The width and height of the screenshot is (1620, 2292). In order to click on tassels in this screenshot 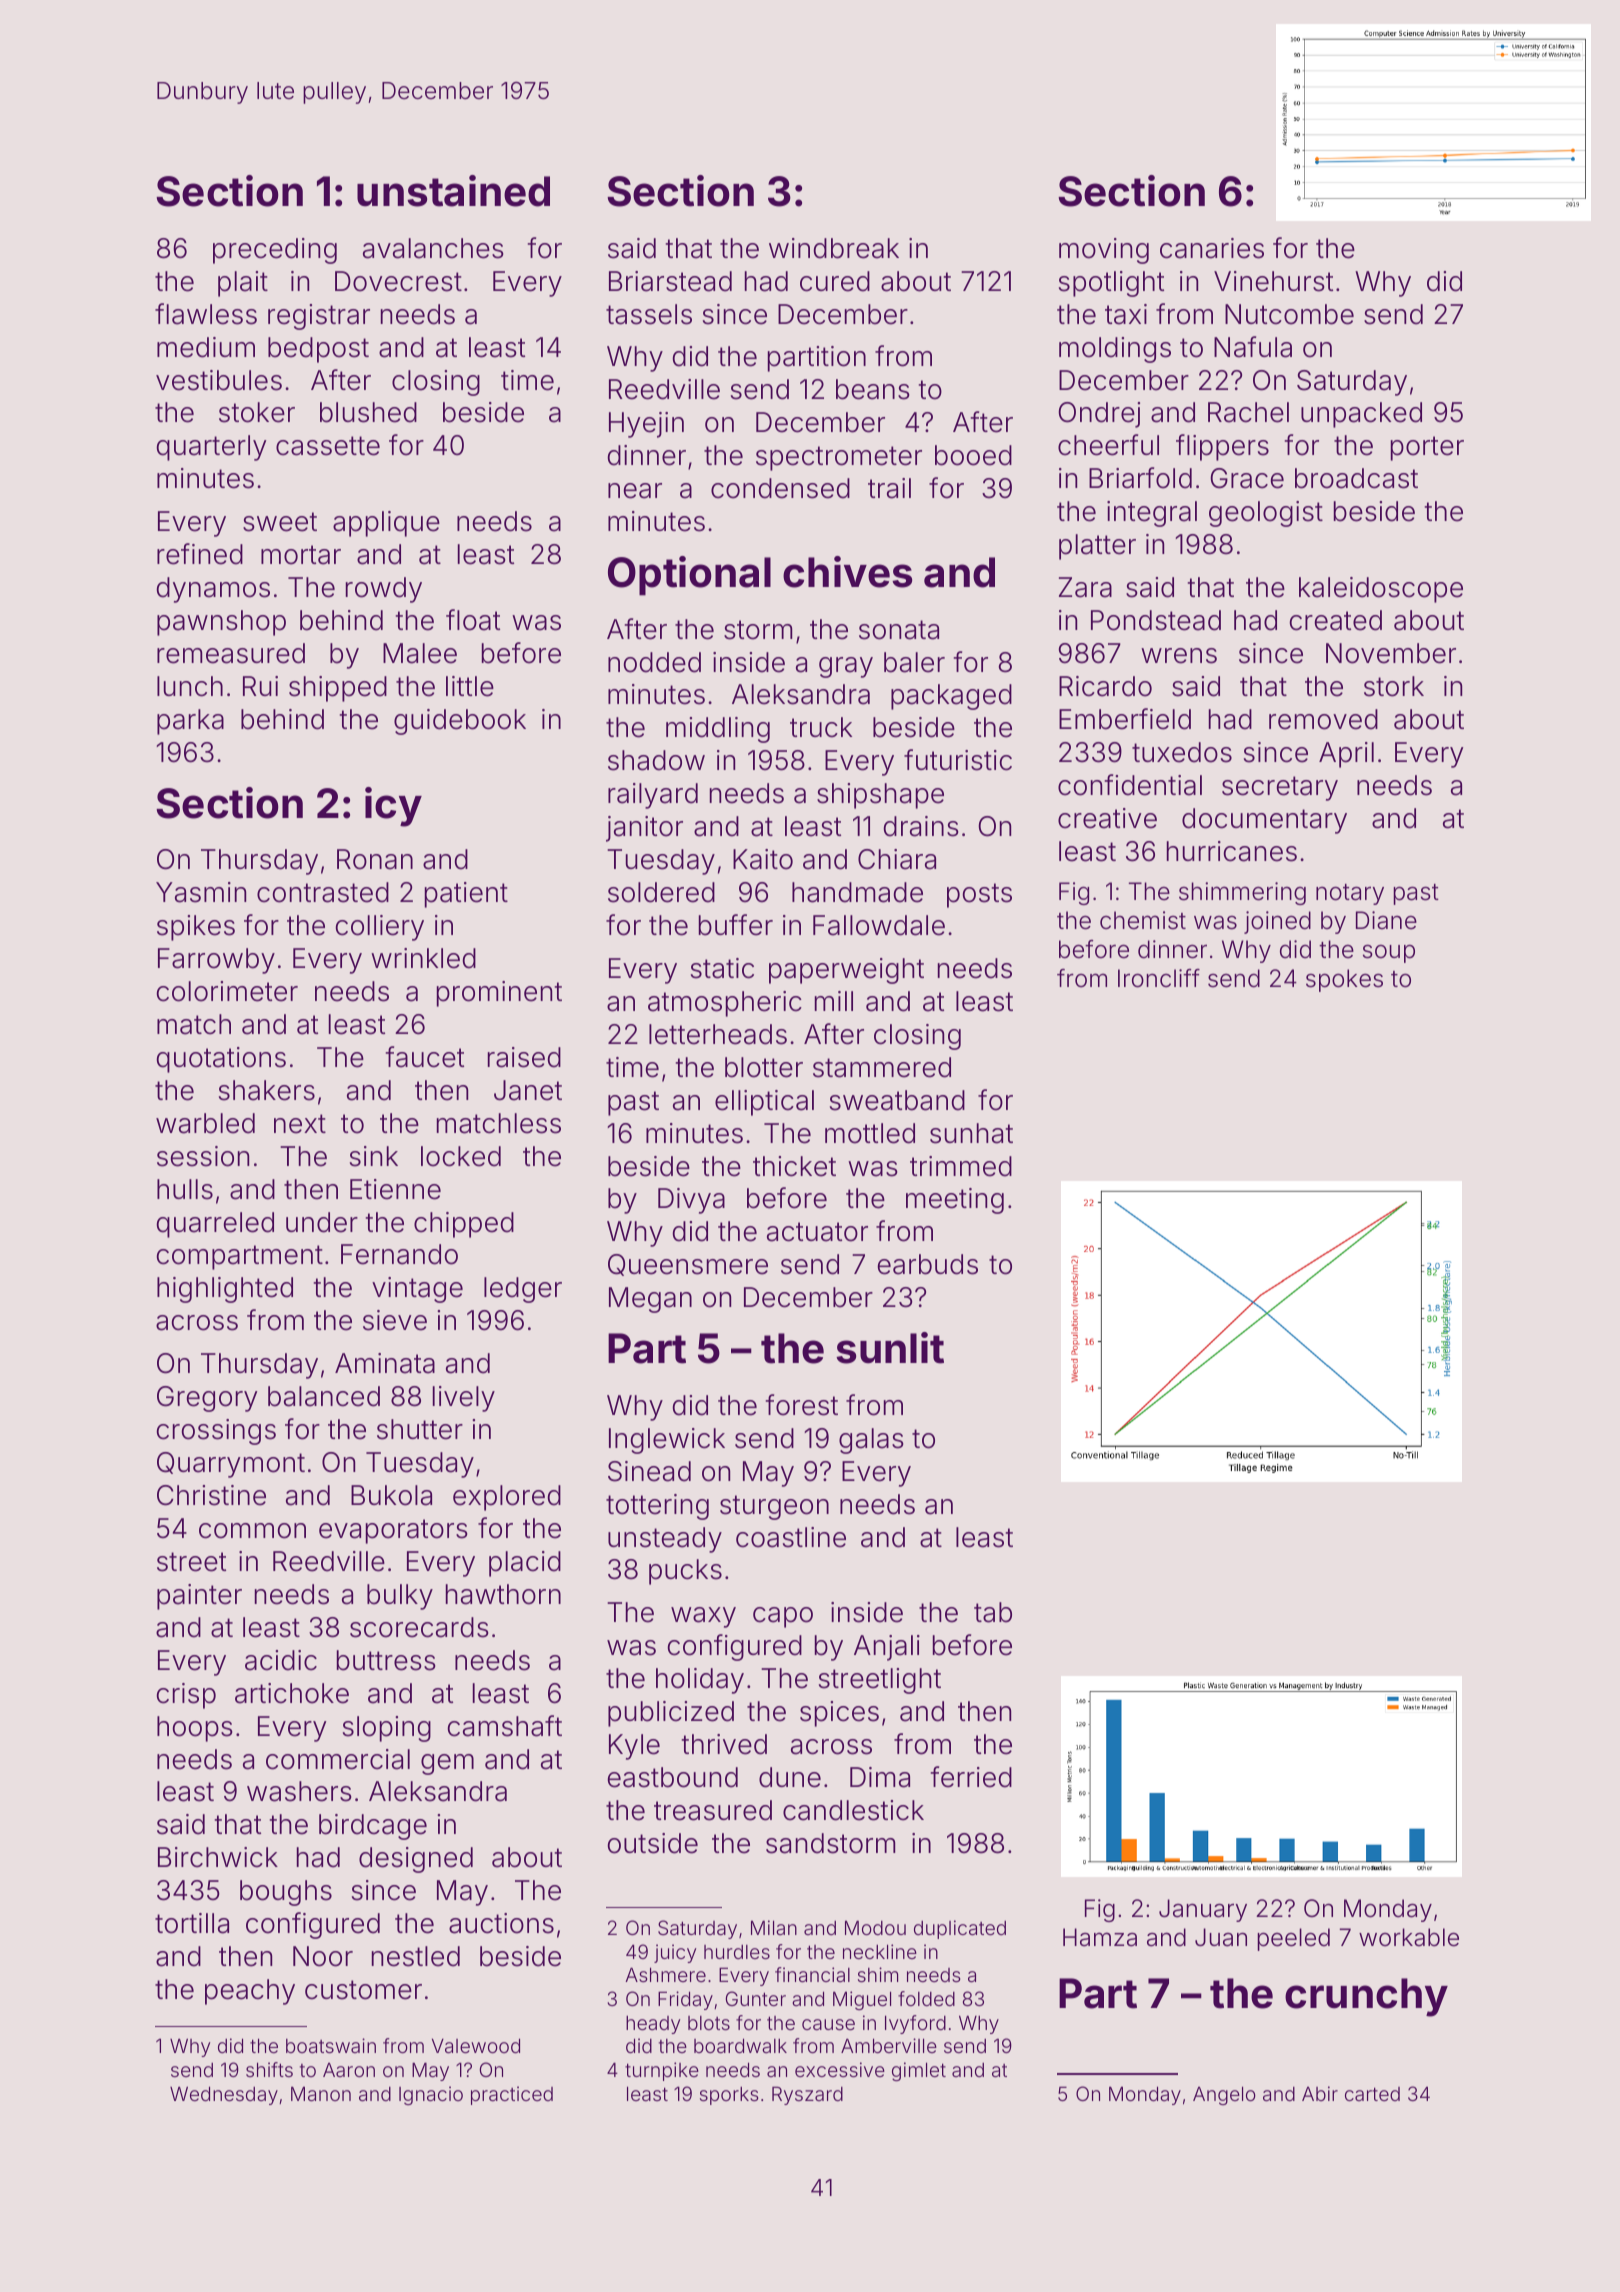, I will do `click(649, 314)`.
